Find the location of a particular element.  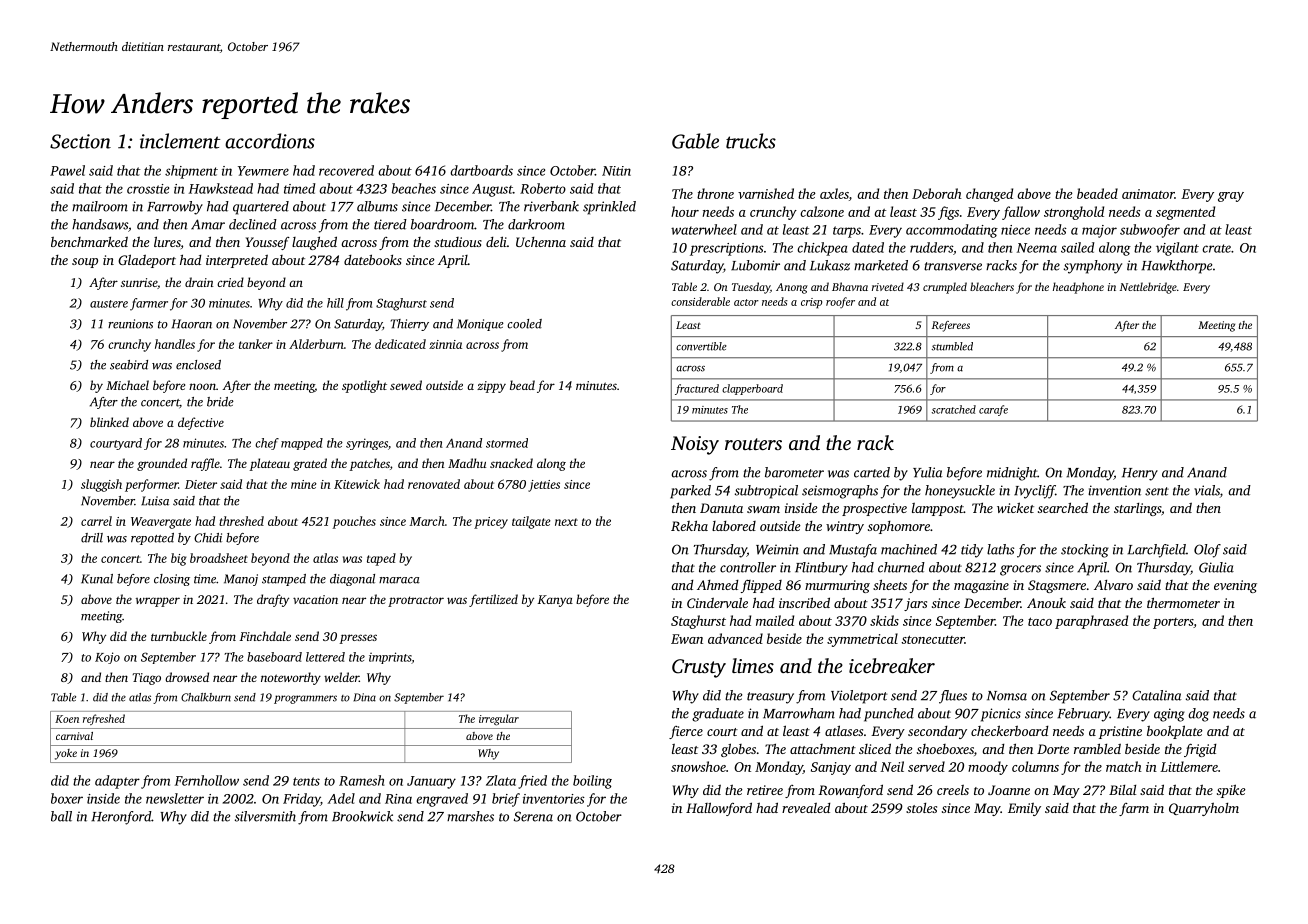

Nomsa is located at coordinates (1007, 696).
